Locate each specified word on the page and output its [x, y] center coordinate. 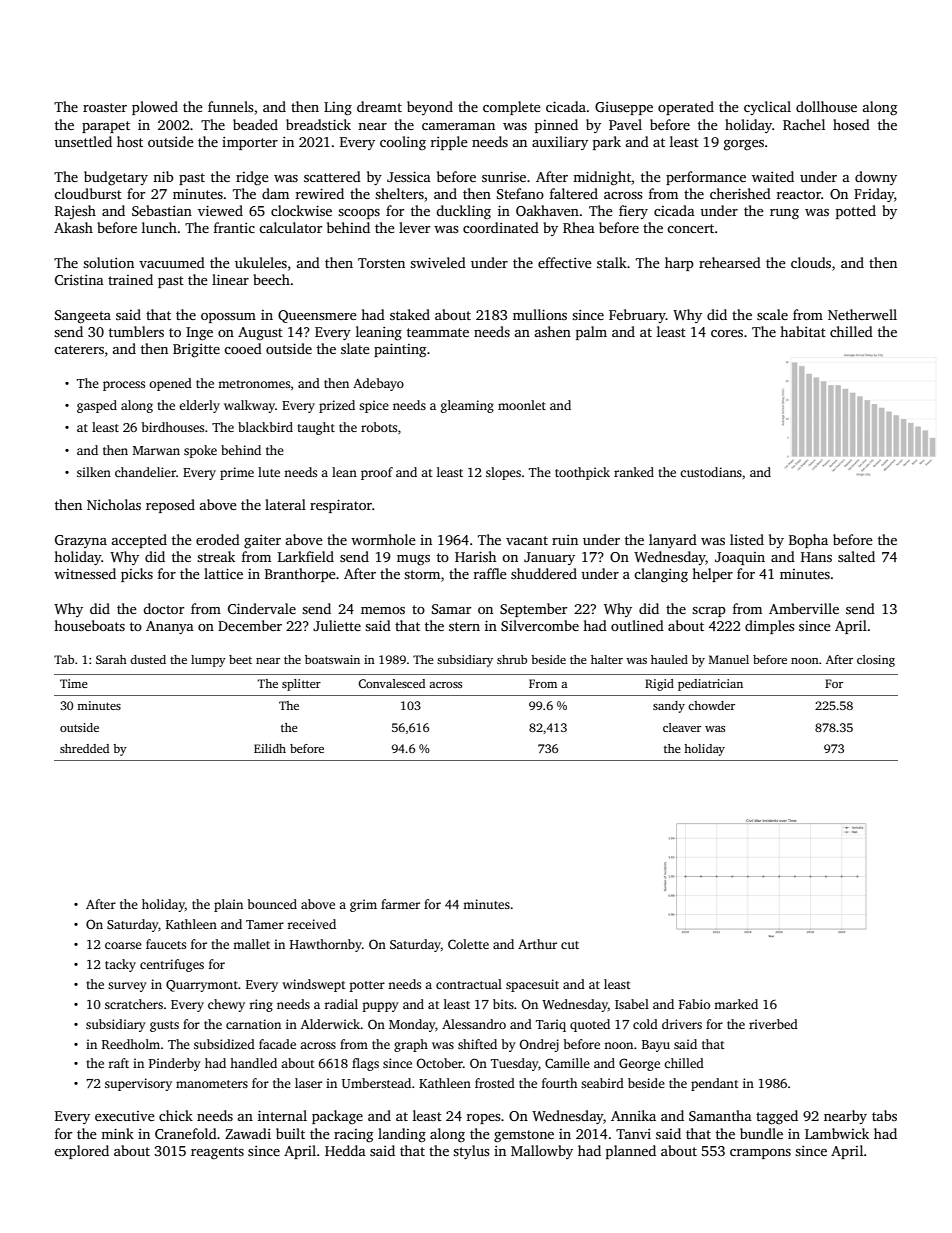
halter [607, 659]
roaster [105, 107]
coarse [123, 945]
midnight [602, 178]
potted [856, 212]
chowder [711, 705]
